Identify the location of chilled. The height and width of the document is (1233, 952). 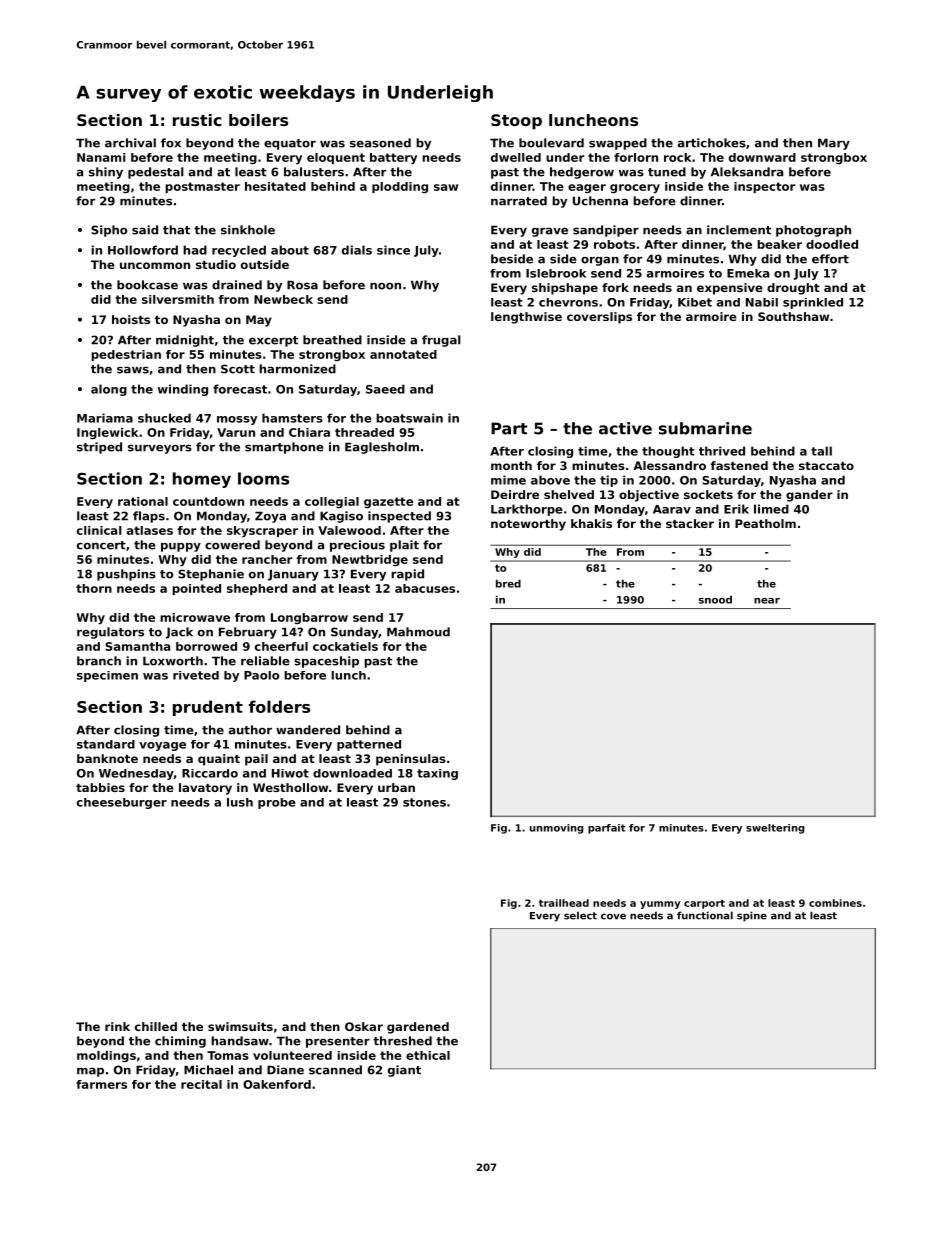
(156, 1026).
